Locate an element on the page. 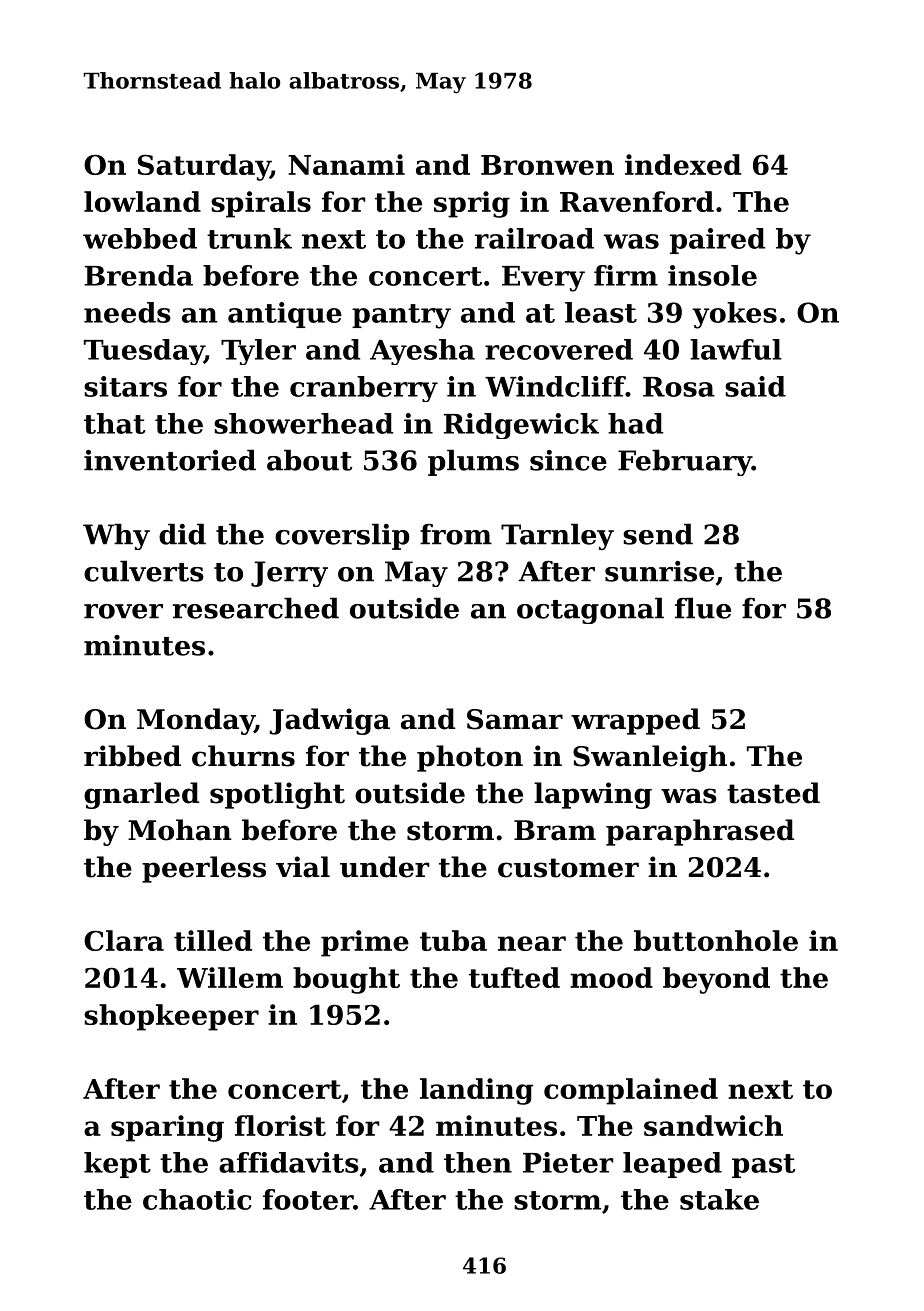 This image has width=924, height=1311. vial is located at coordinates (303, 867).
